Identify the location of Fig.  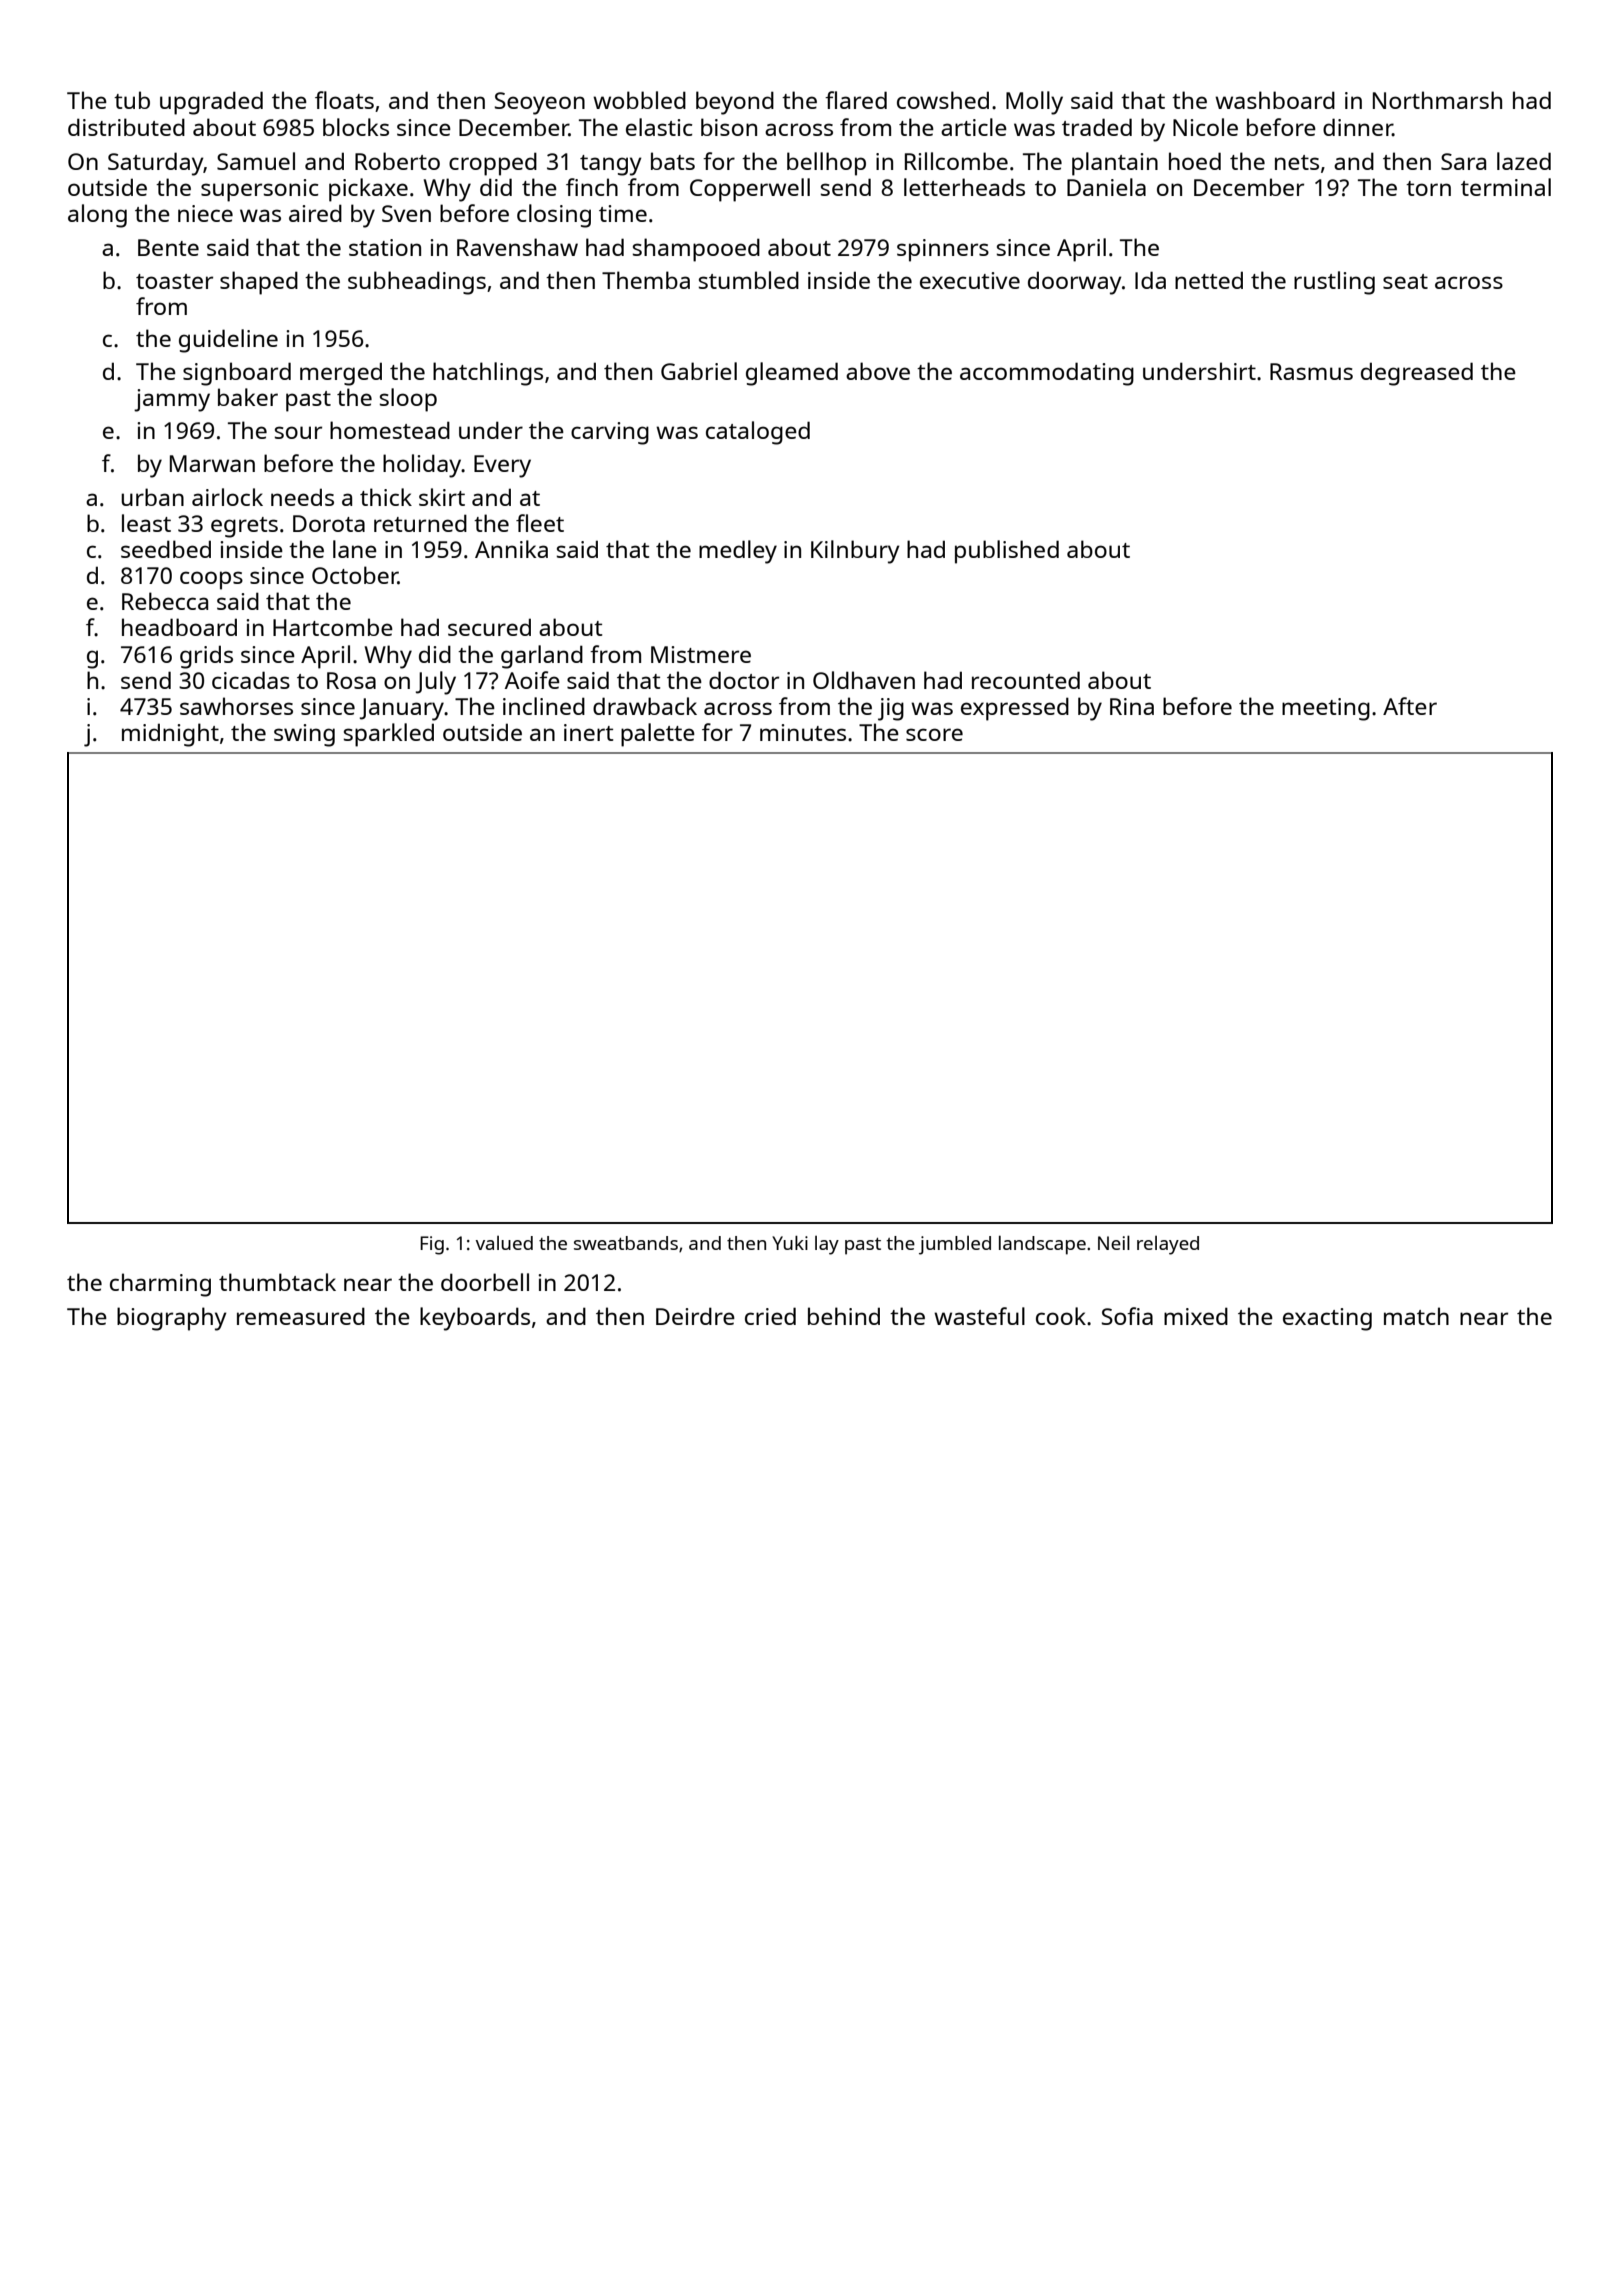
(432, 1245).
